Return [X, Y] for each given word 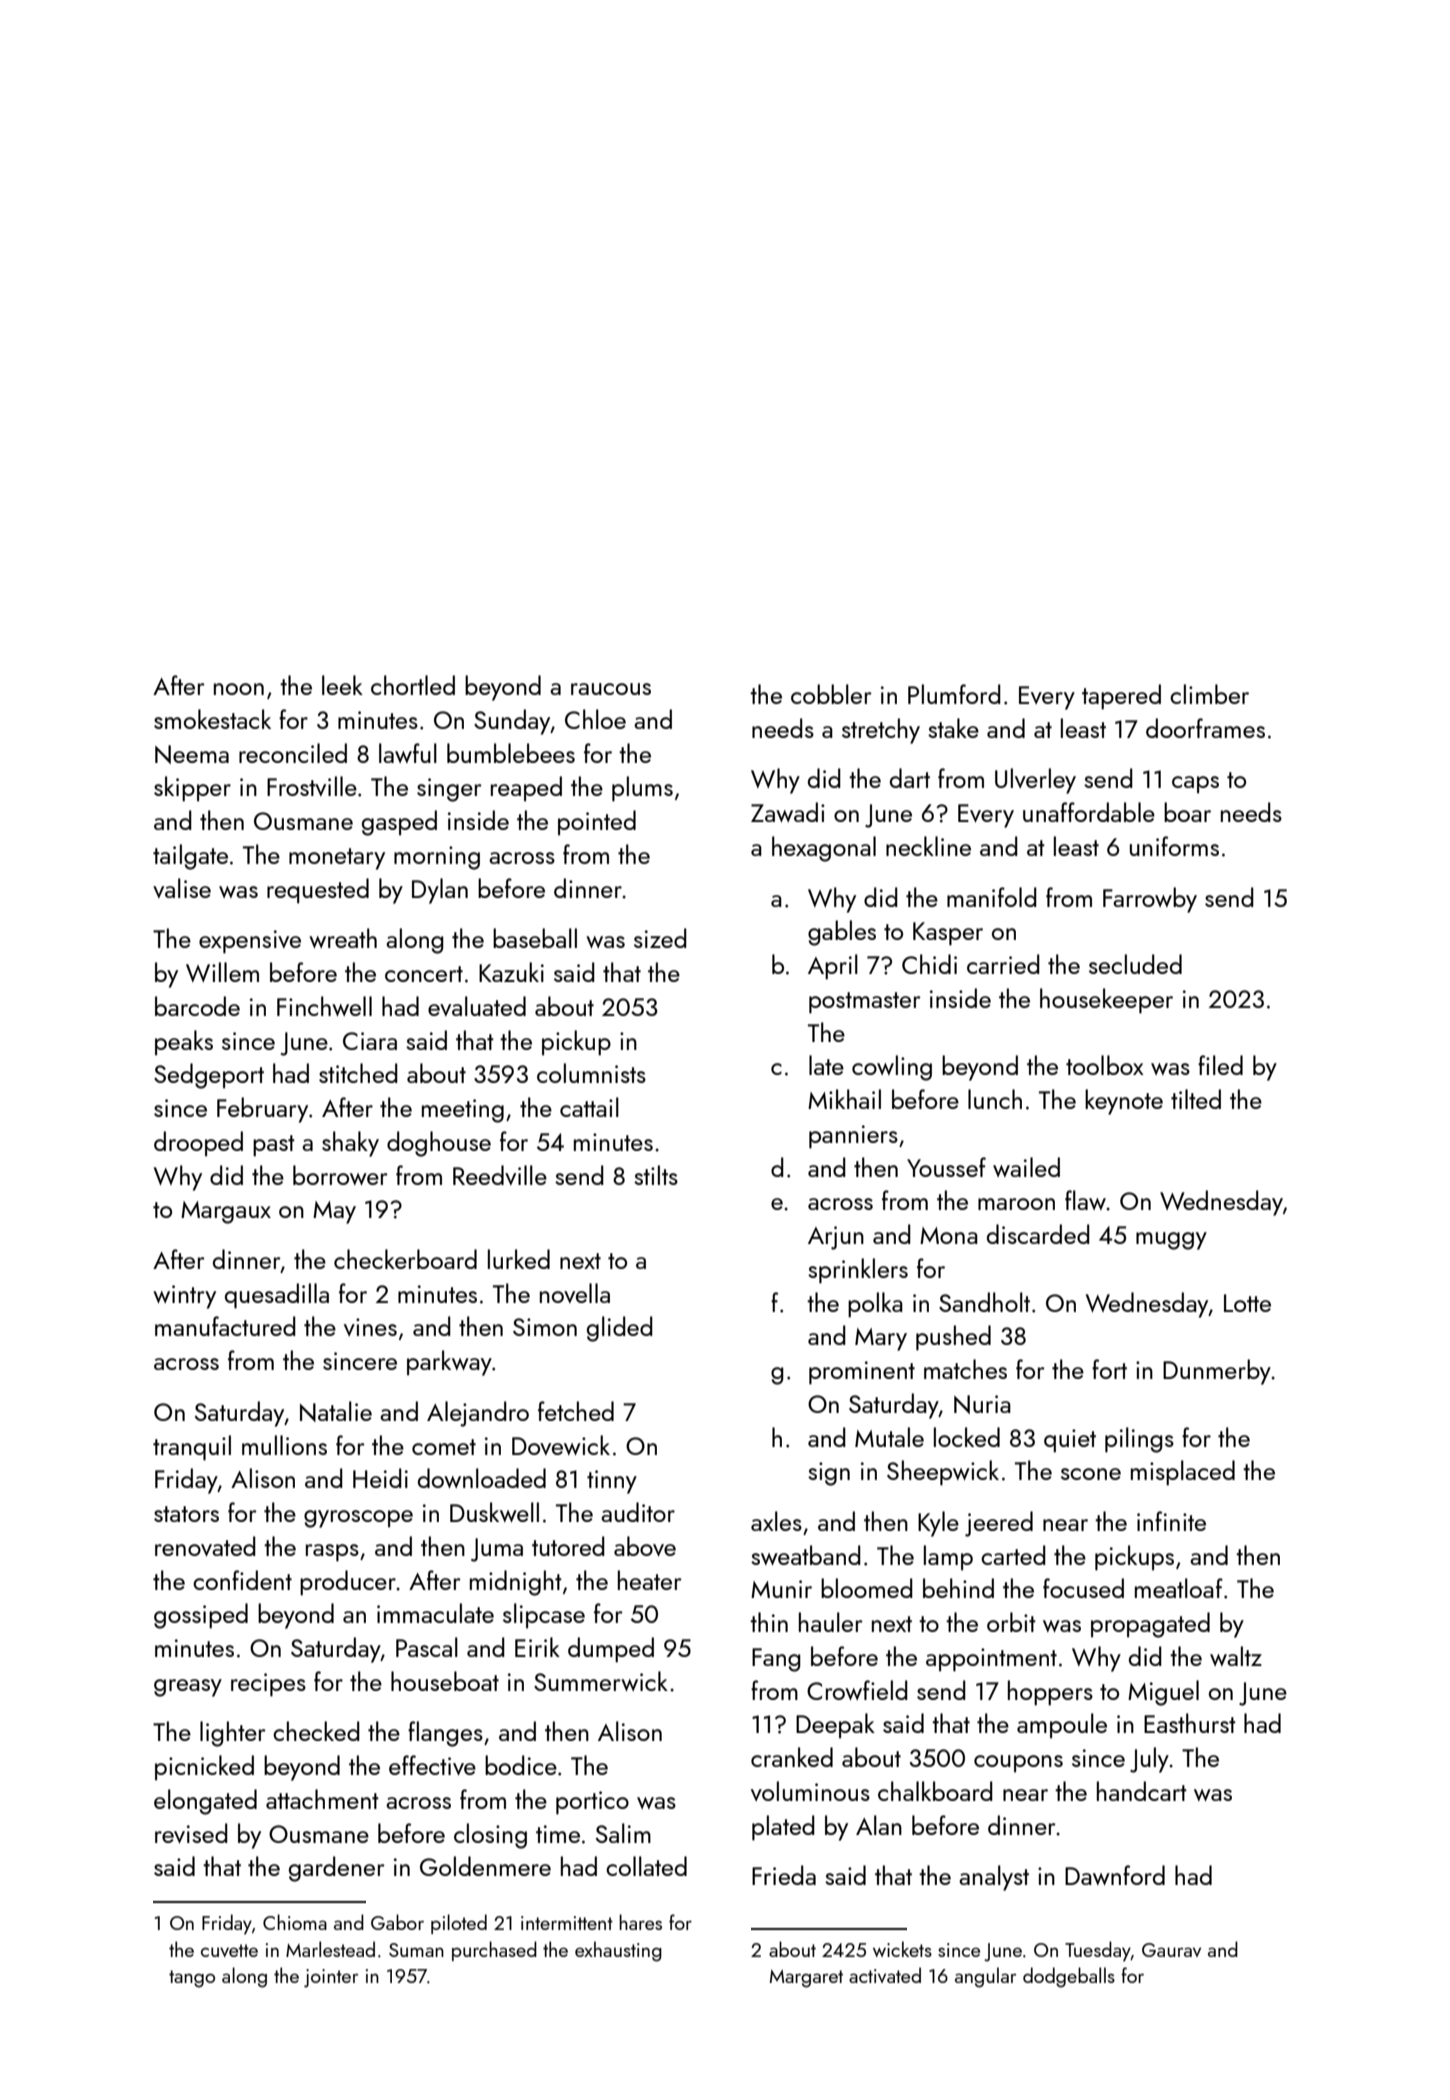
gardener [337, 1869]
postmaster [865, 1003]
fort [1109, 1369]
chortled [413, 685]
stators [186, 1514]
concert [424, 974]
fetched [576, 1411]
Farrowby [1150, 900]
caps [1195, 785]
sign [829, 1474]
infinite [1171, 1521]
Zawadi [788, 812]
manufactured [225, 1326]
